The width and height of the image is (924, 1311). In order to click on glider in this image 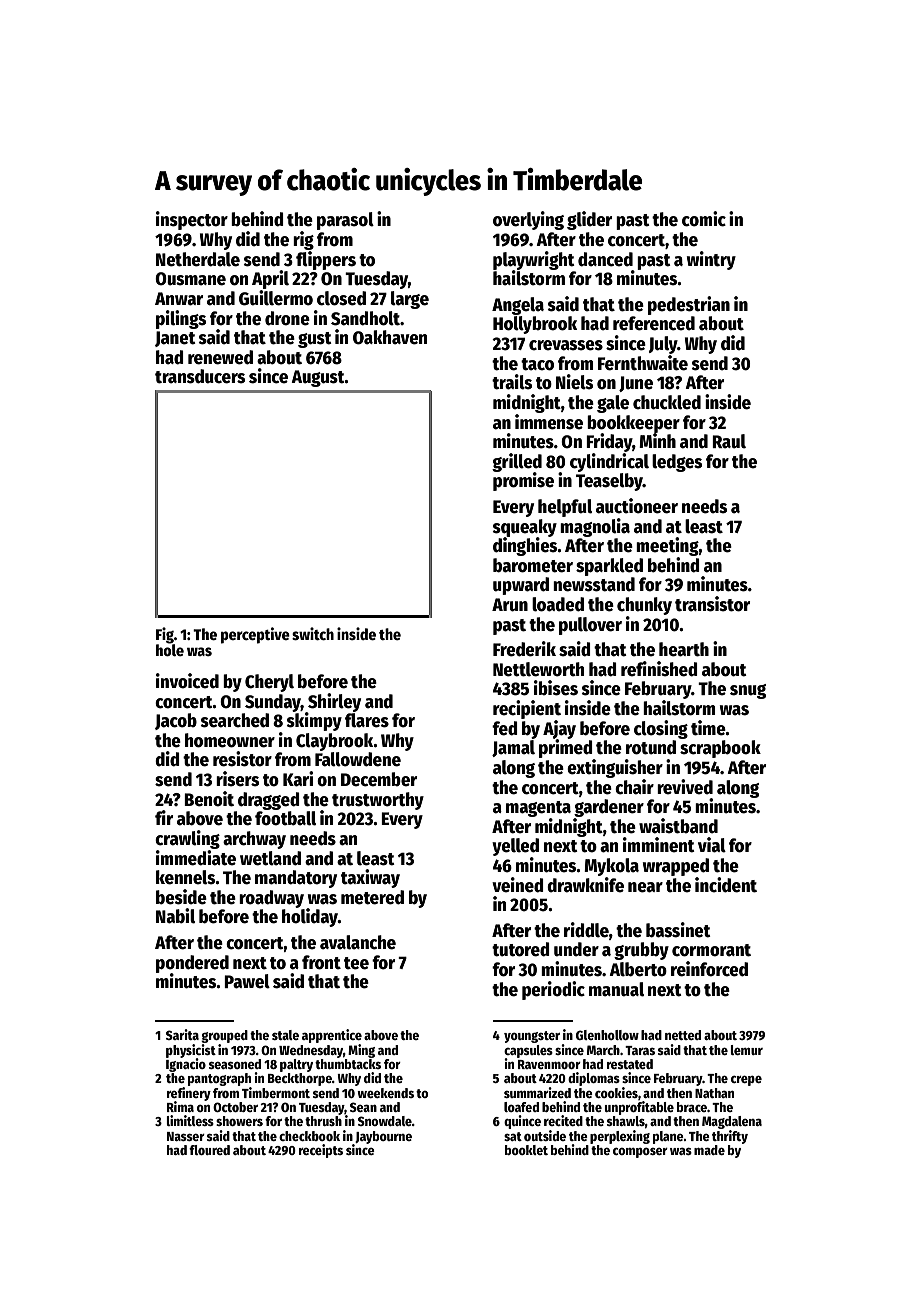, I will do `click(589, 220)`.
